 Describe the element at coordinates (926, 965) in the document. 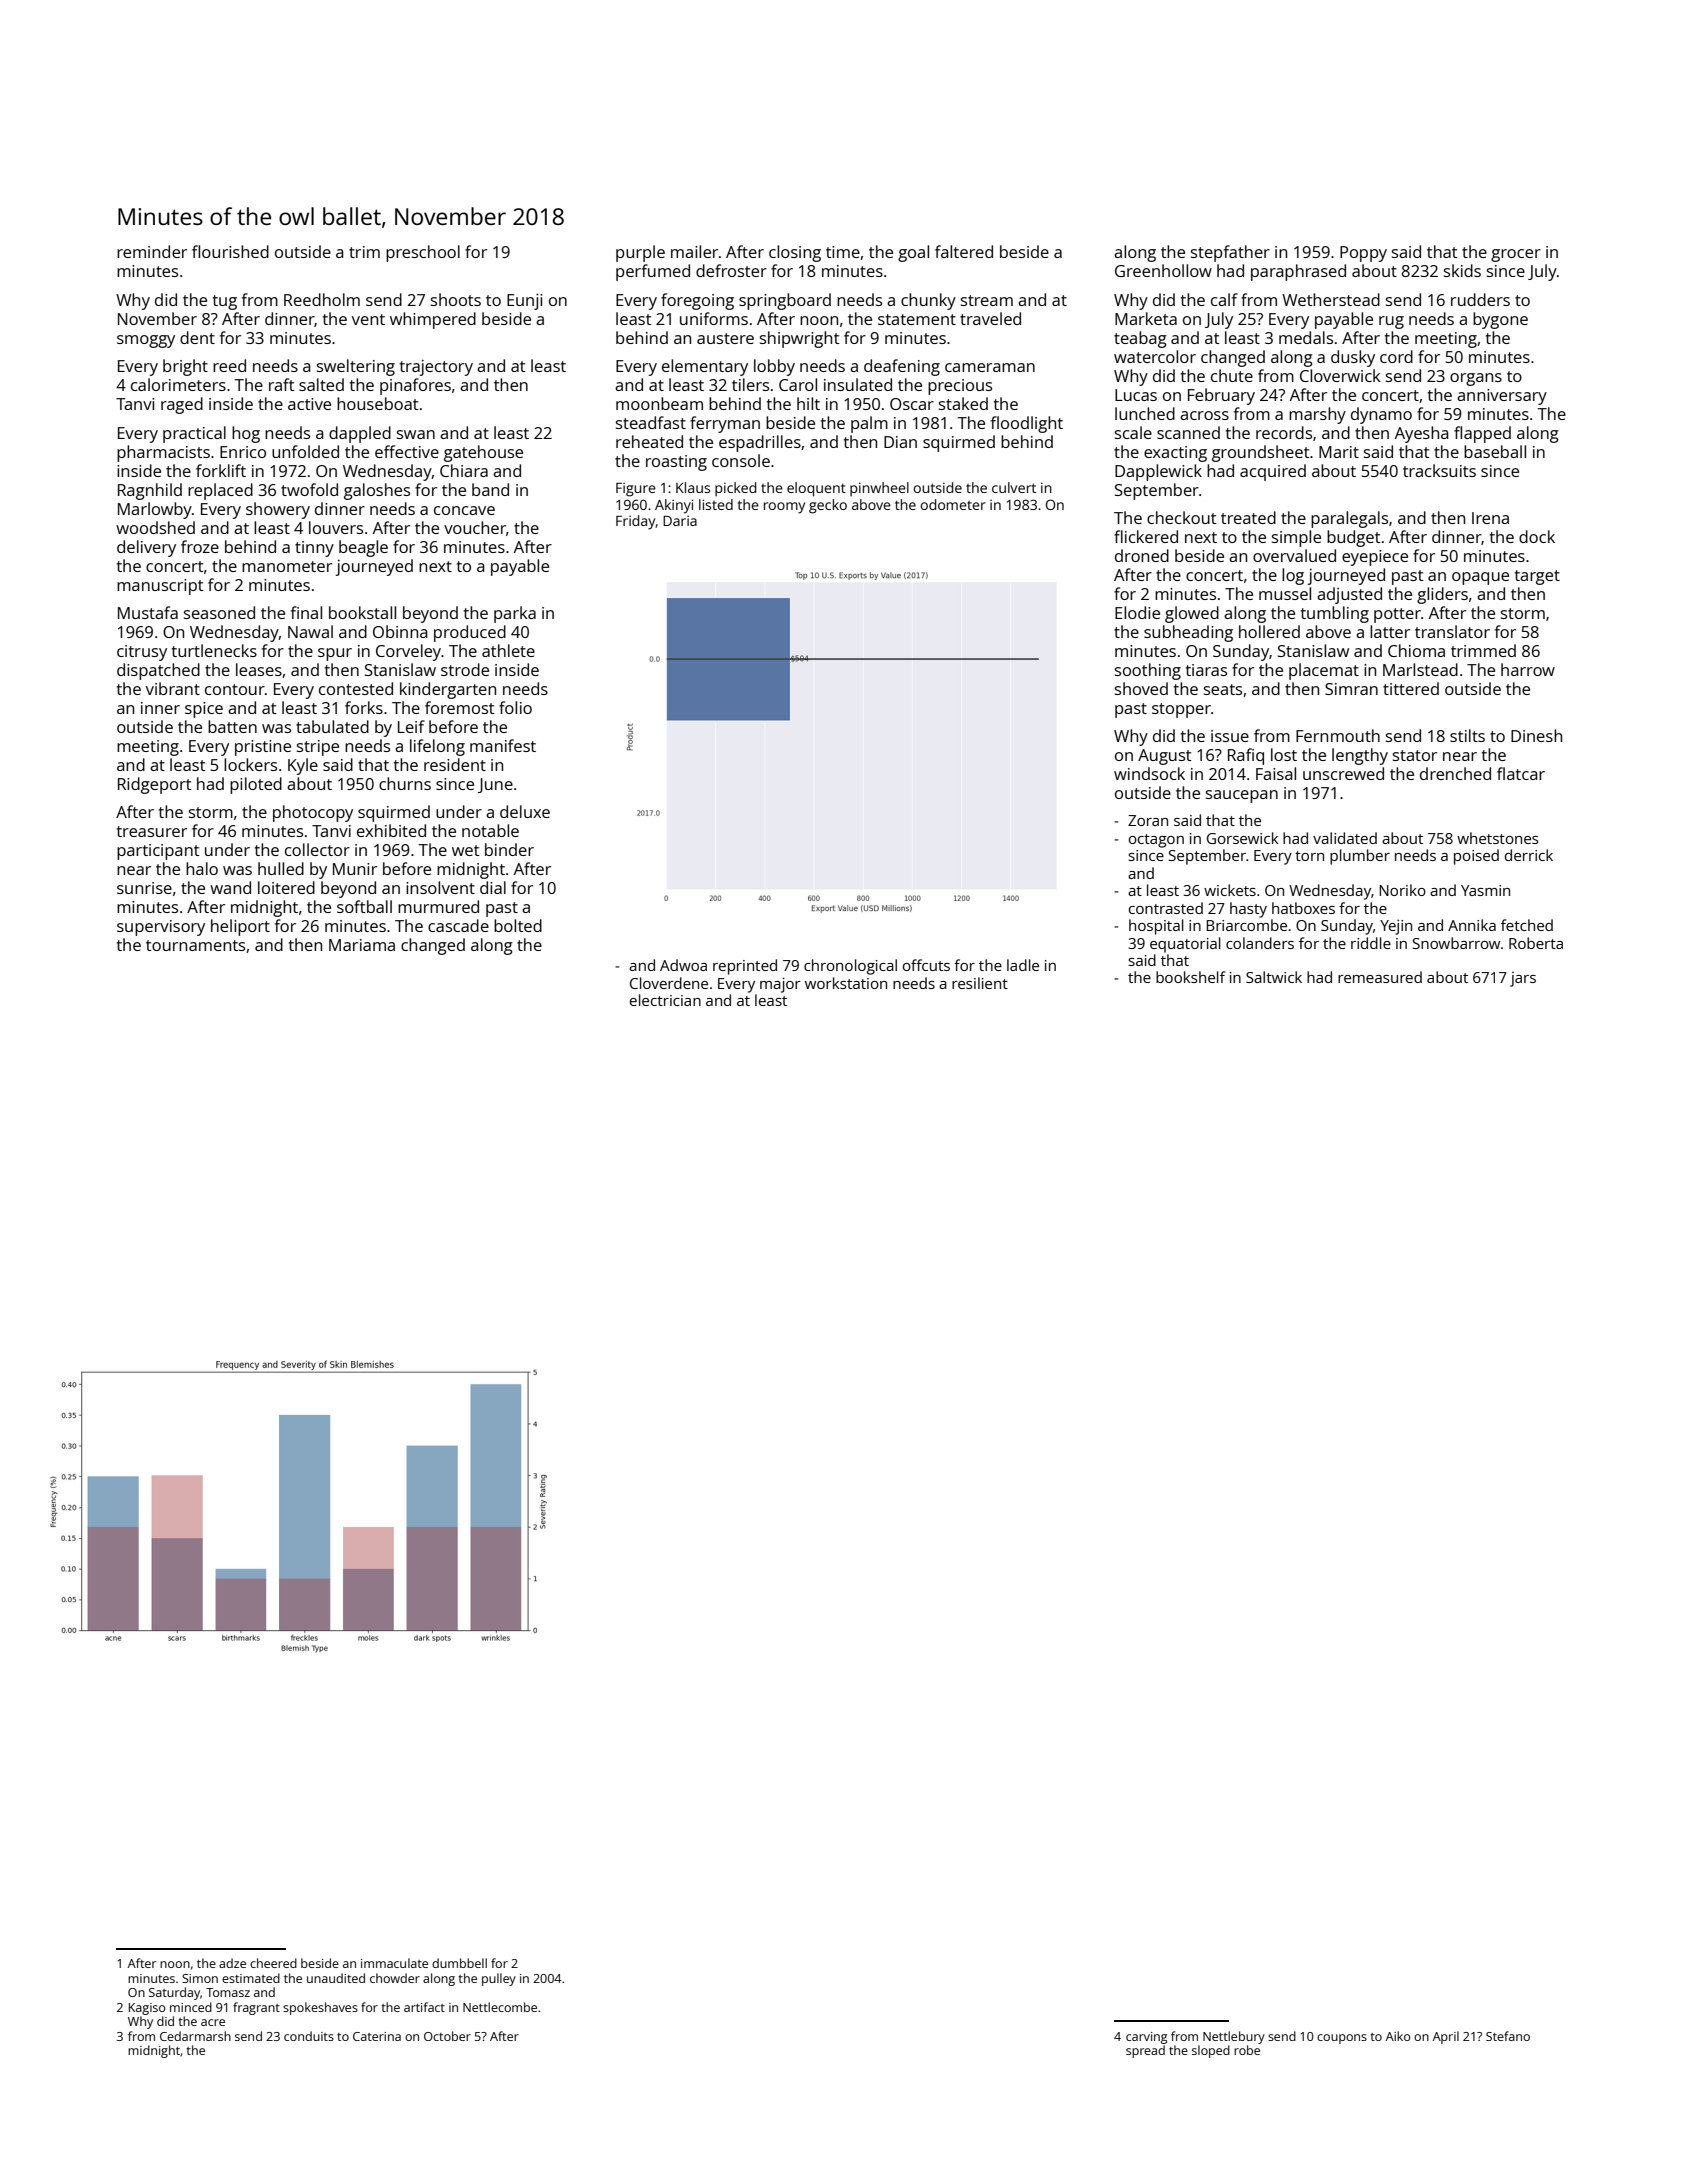

I see `offcuts` at that location.
